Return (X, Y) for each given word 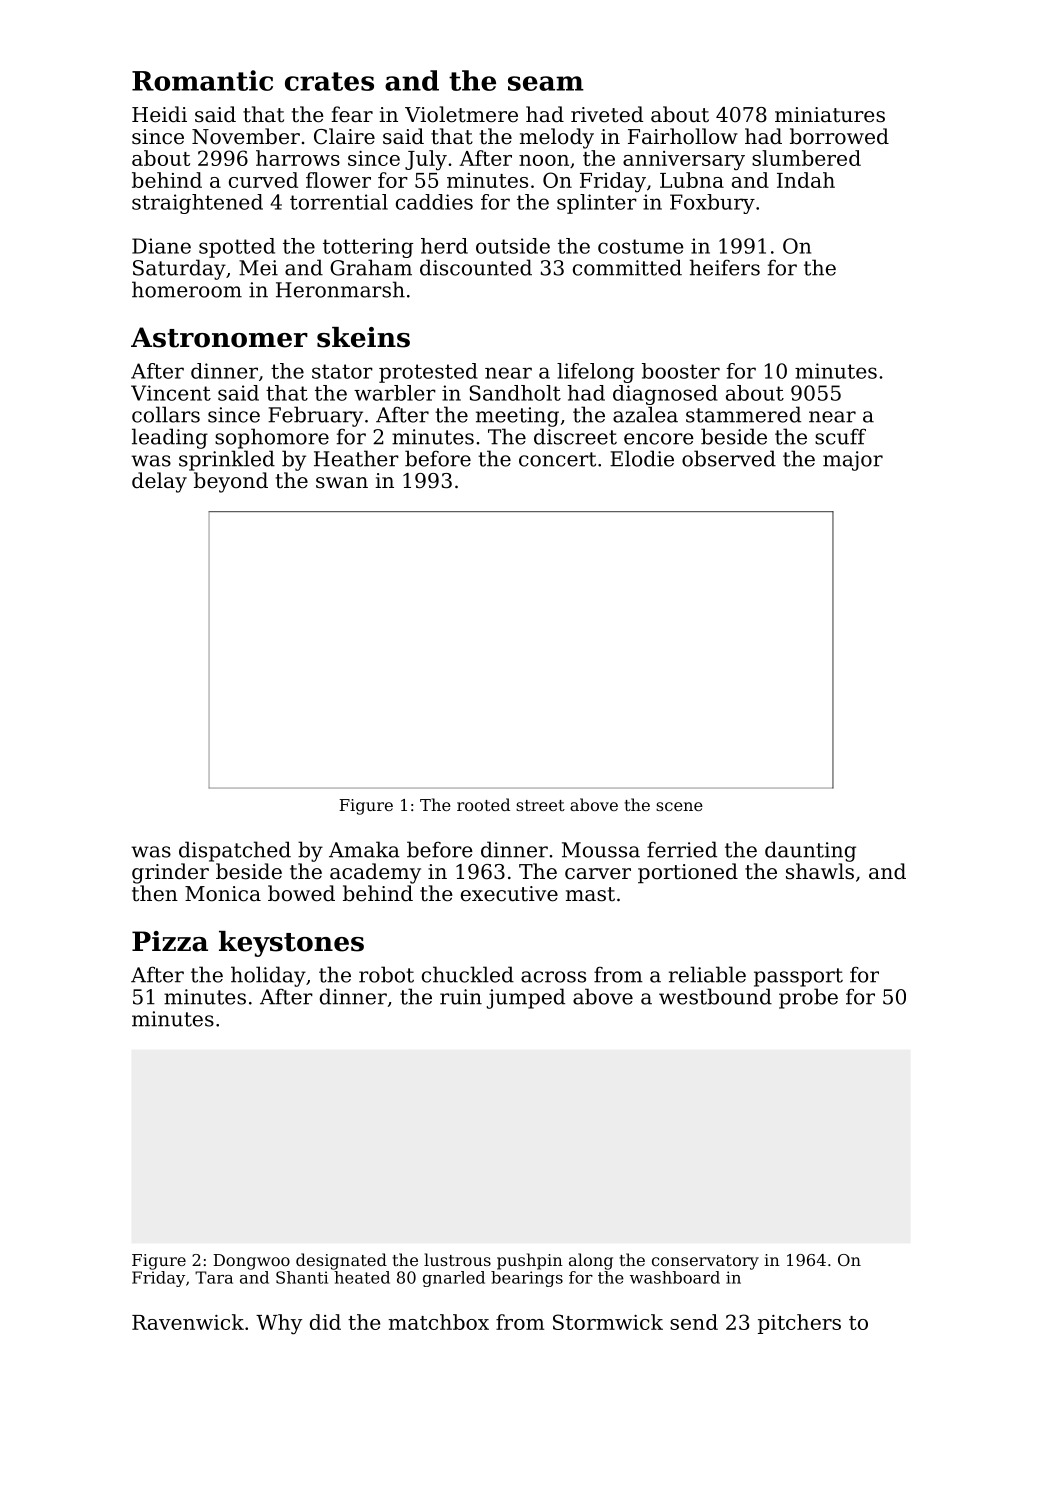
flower (338, 180)
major (853, 461)
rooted (483, 804)
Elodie (642, 458)
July (426, 160)
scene (679, 806)
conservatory (705, 1262)
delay (159, 482)
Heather (356, 458)
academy (375, 873)
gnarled (454, 1279)
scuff (840, 436)
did (325, 1322)
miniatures (830, 115)
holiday (268, 976)
